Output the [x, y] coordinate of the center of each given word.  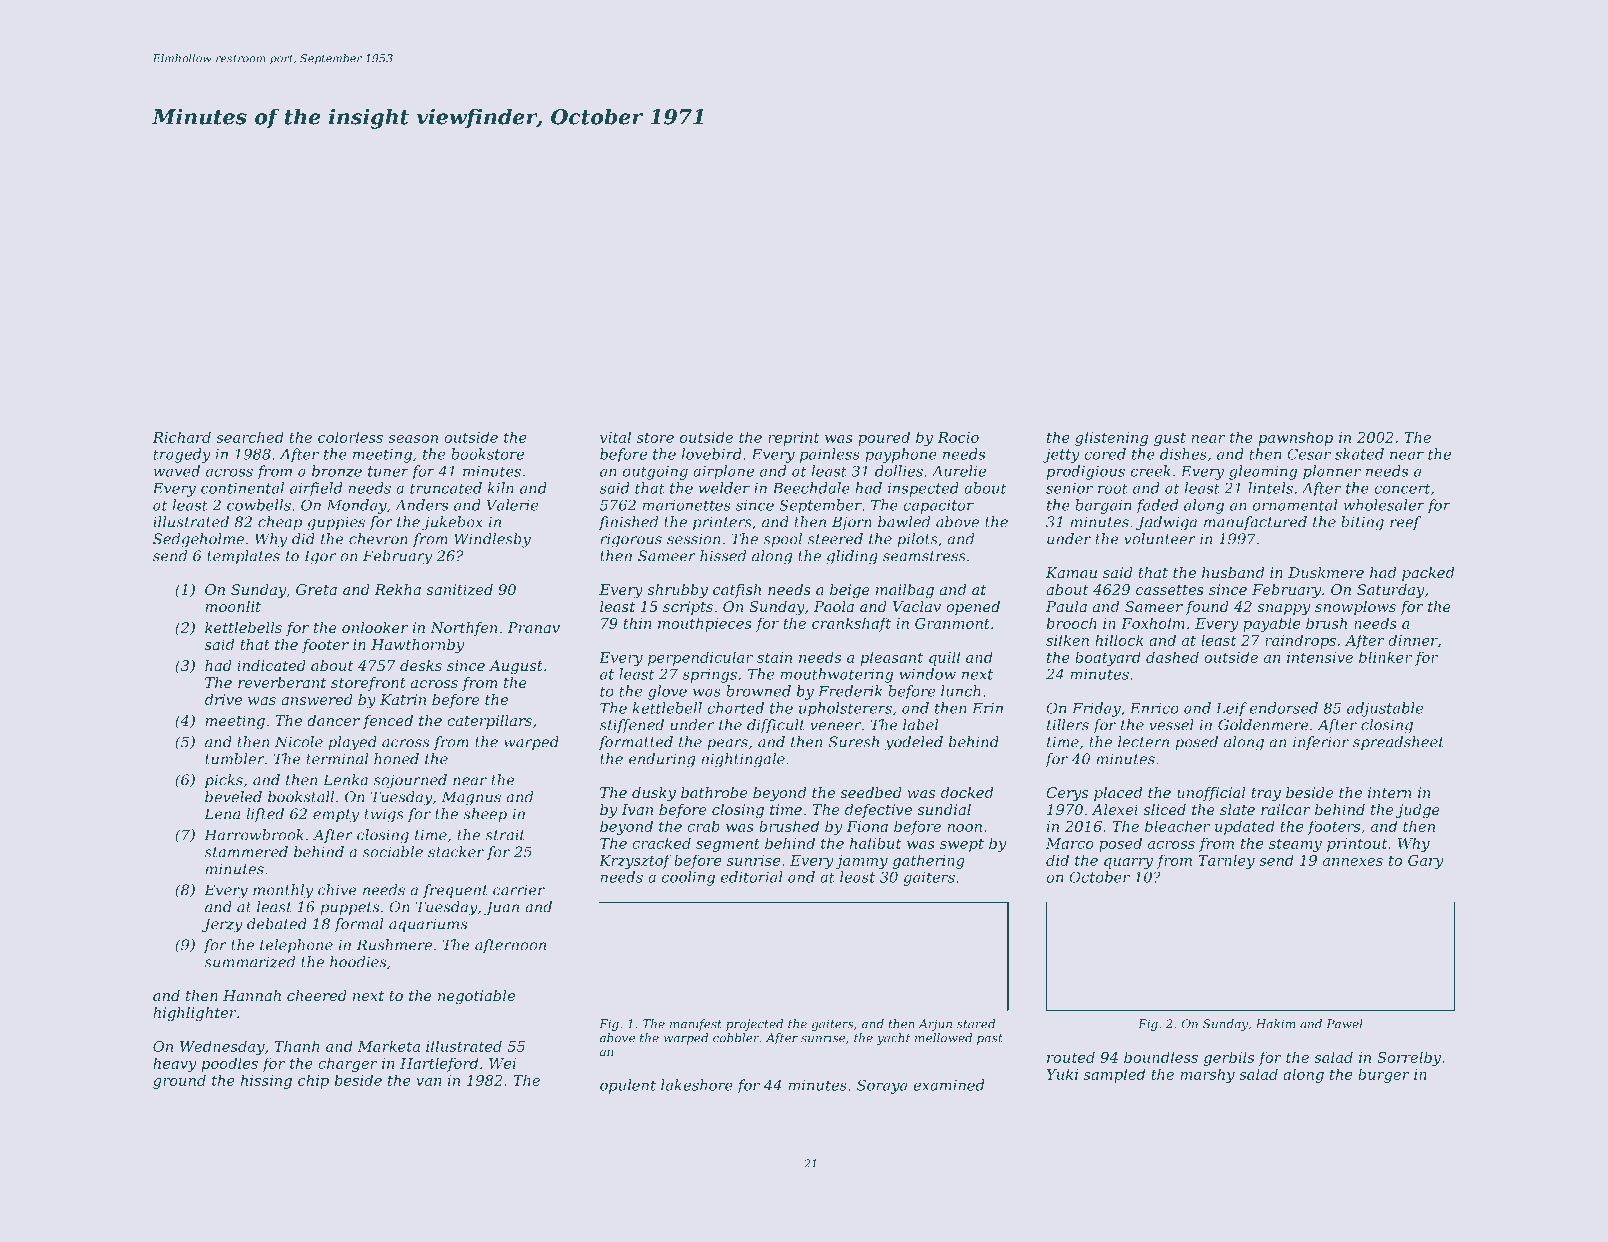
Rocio [958, 437]
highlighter [195, 1014]
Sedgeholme [198, 540]
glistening [1111, 438]
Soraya [882, 1086]
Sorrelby [1409, 1058]
